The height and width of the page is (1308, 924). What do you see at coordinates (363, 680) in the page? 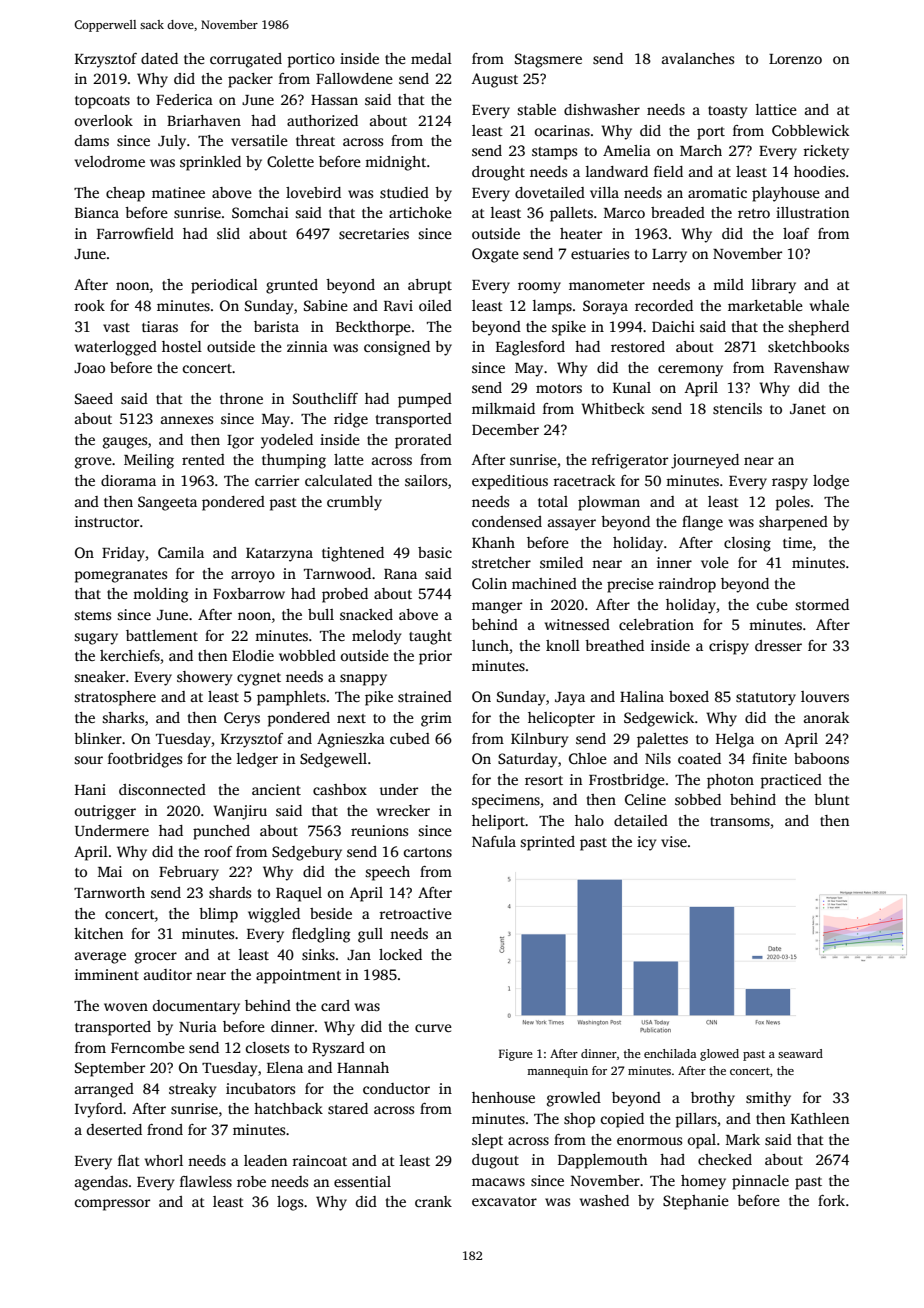
I see `snappy` at bounding box center [363, 680].
